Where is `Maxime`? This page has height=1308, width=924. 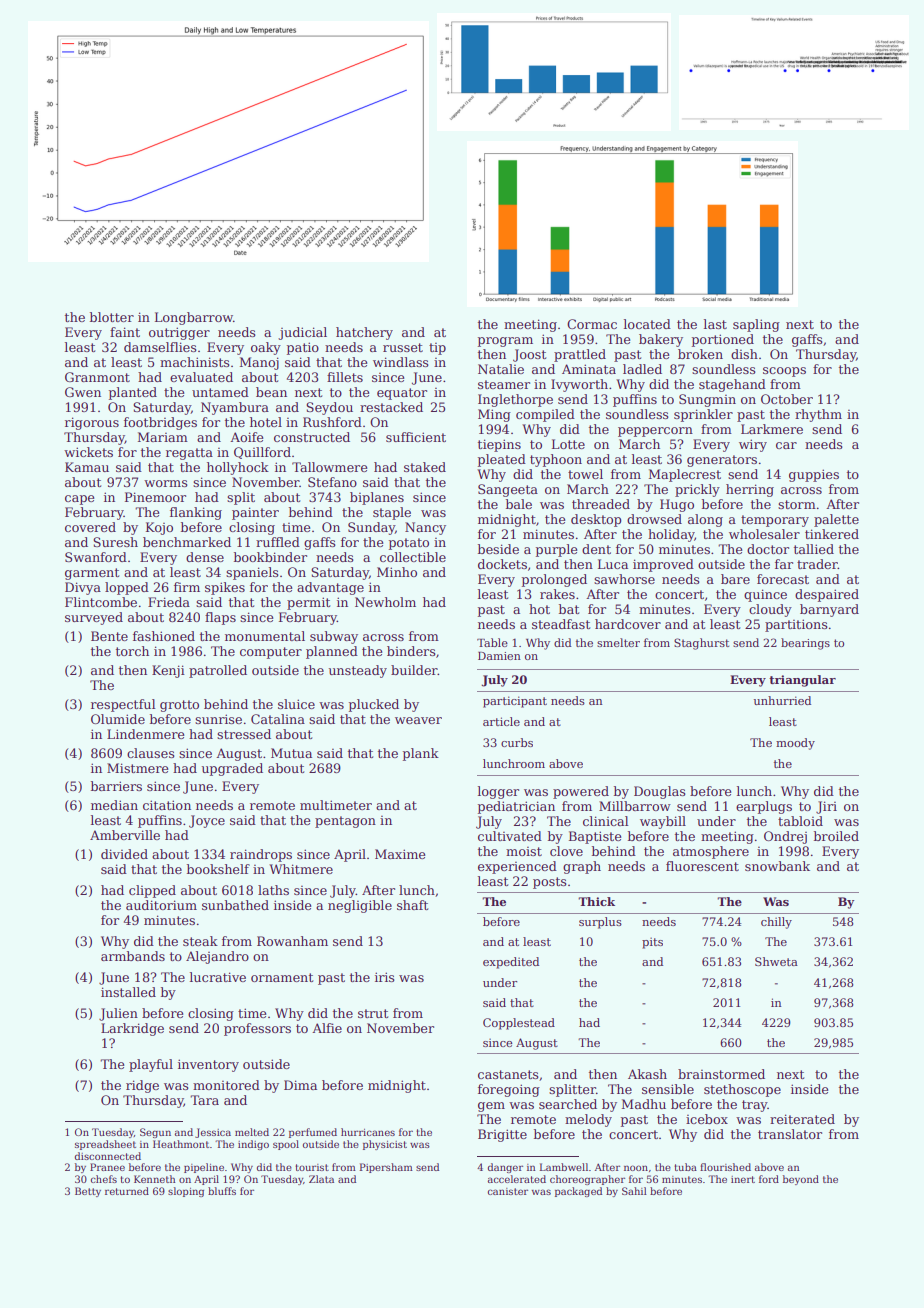
Maxime is located at coordinates (400, 854).
